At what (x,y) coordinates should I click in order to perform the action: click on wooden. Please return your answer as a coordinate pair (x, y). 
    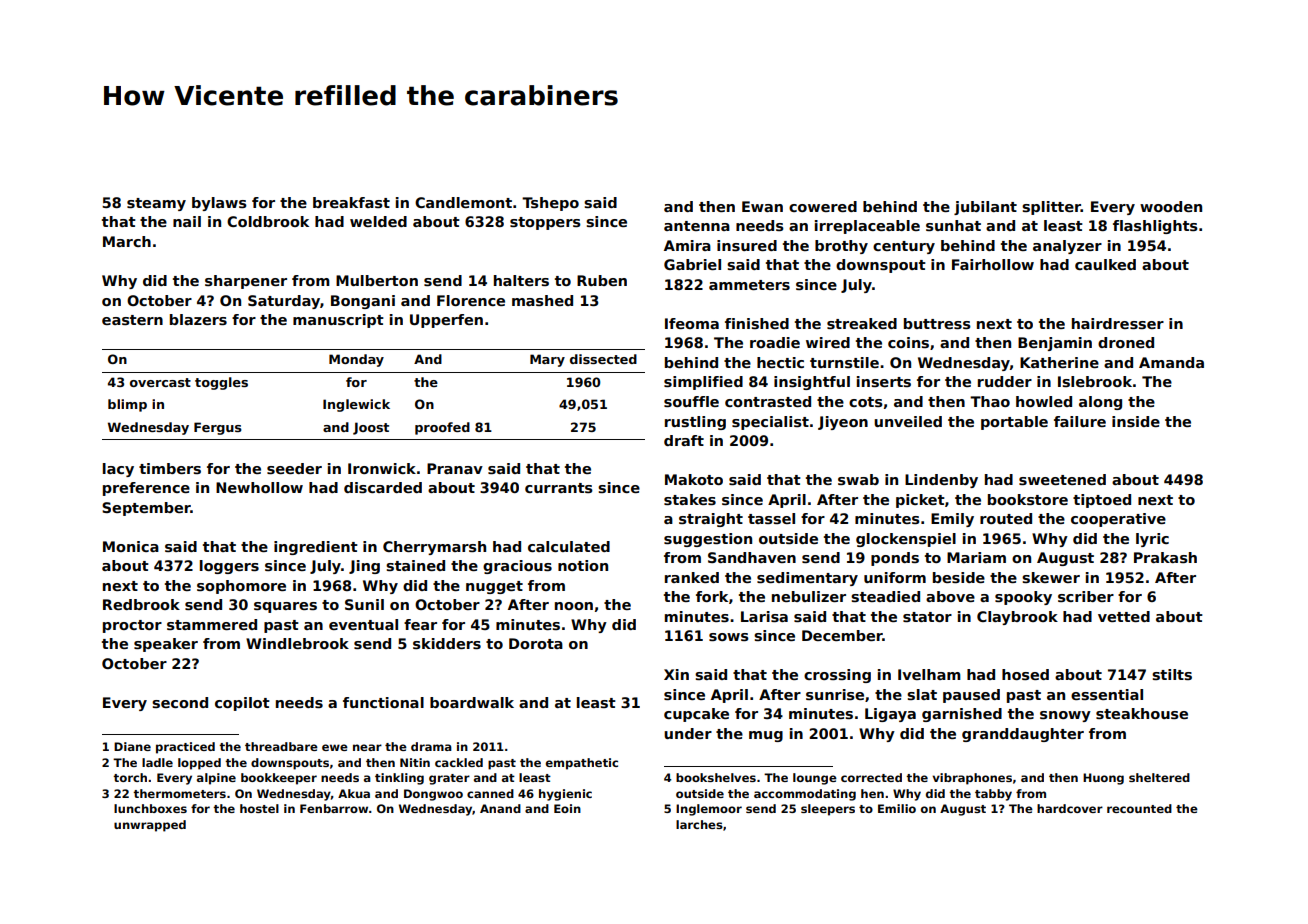
    Looking at the image, I should click on (1171, 206).
